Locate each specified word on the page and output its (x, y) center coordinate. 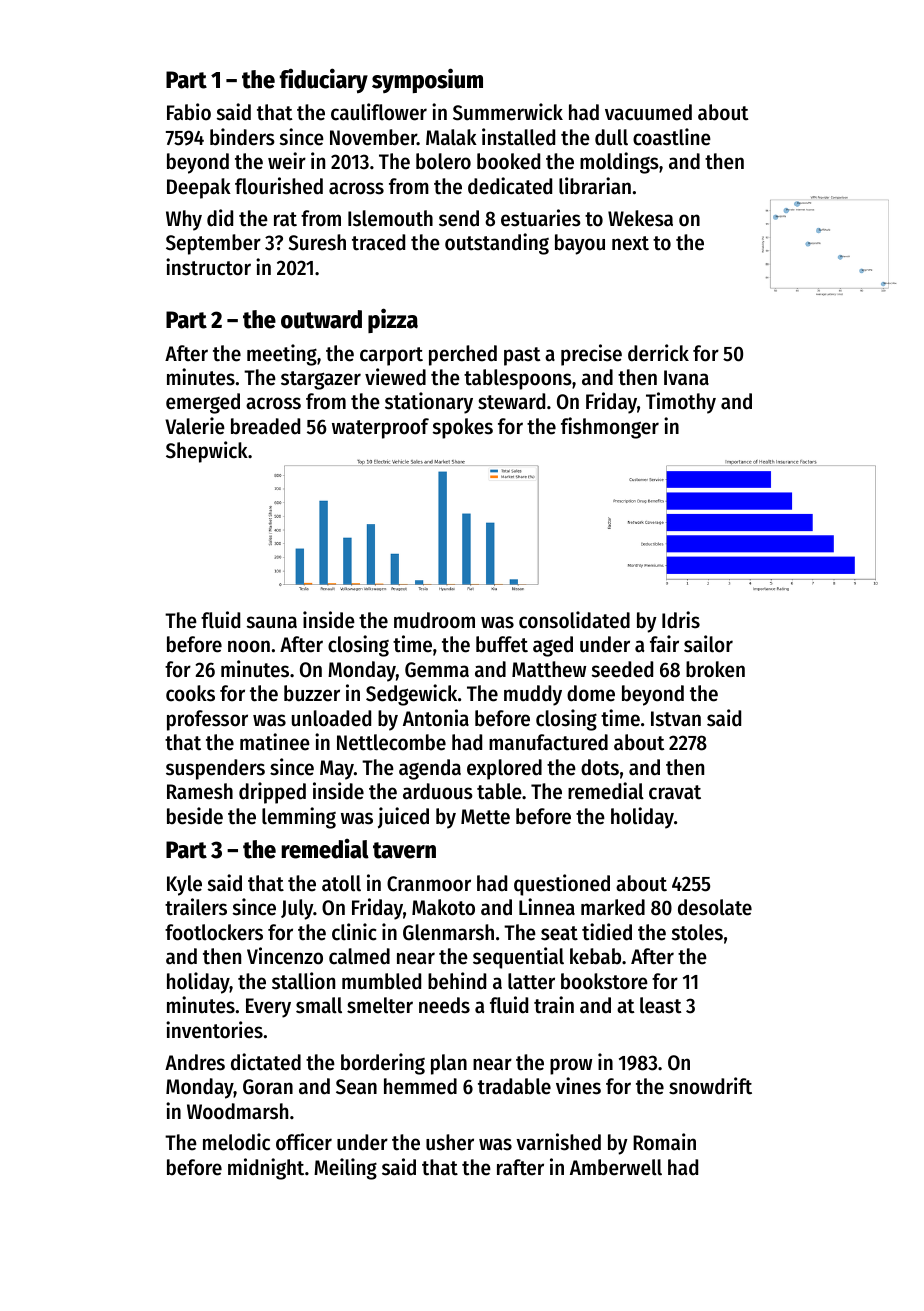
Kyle (184, 885)
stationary (429, 403)
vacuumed (648, 112)
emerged (203, 403)
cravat (675, 792)
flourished (279, 186)
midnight (266, 1169)
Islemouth (390, 218)
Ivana (686, 378)
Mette (485, 817)
